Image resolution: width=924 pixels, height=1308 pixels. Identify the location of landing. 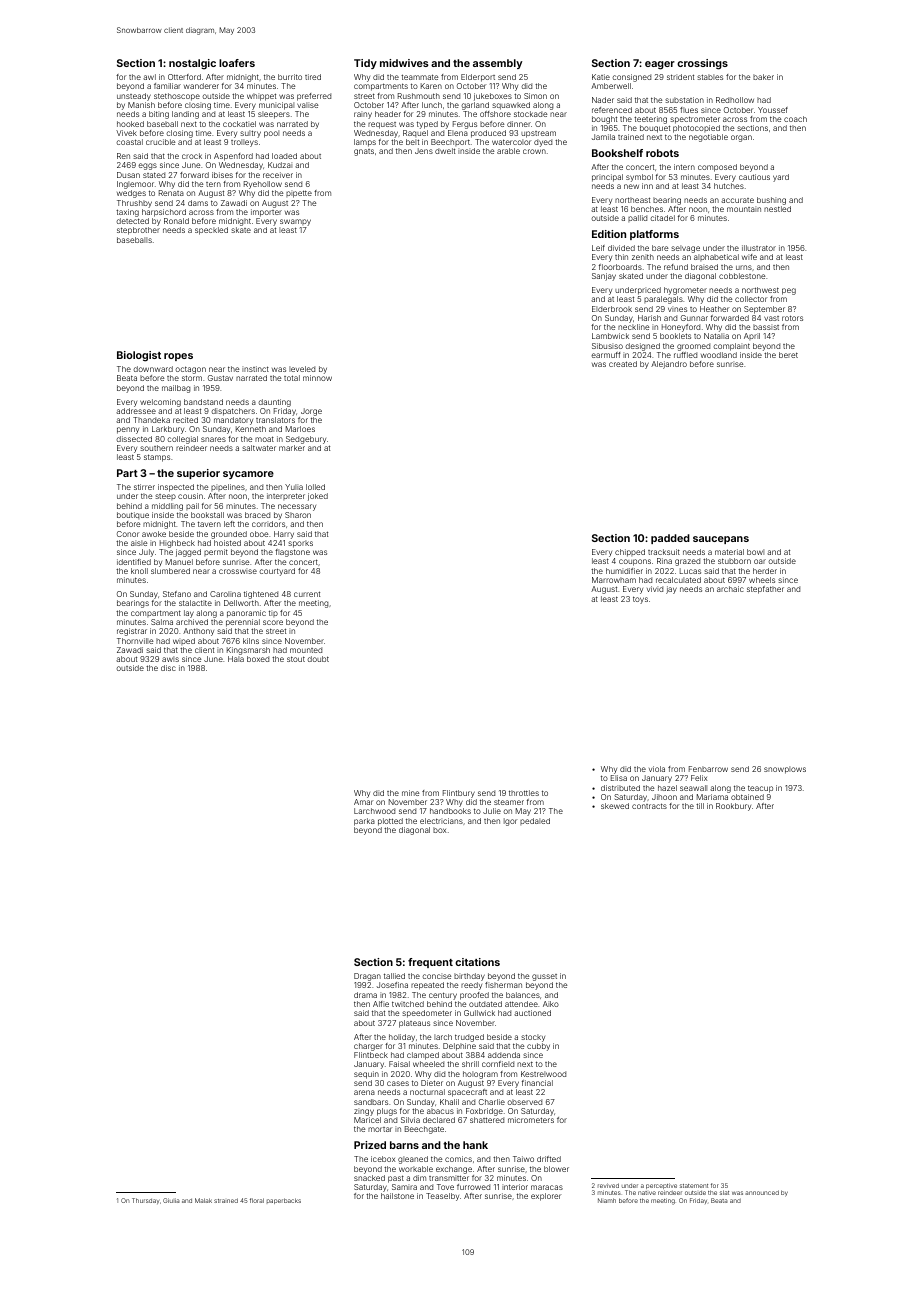
(185, 115).
